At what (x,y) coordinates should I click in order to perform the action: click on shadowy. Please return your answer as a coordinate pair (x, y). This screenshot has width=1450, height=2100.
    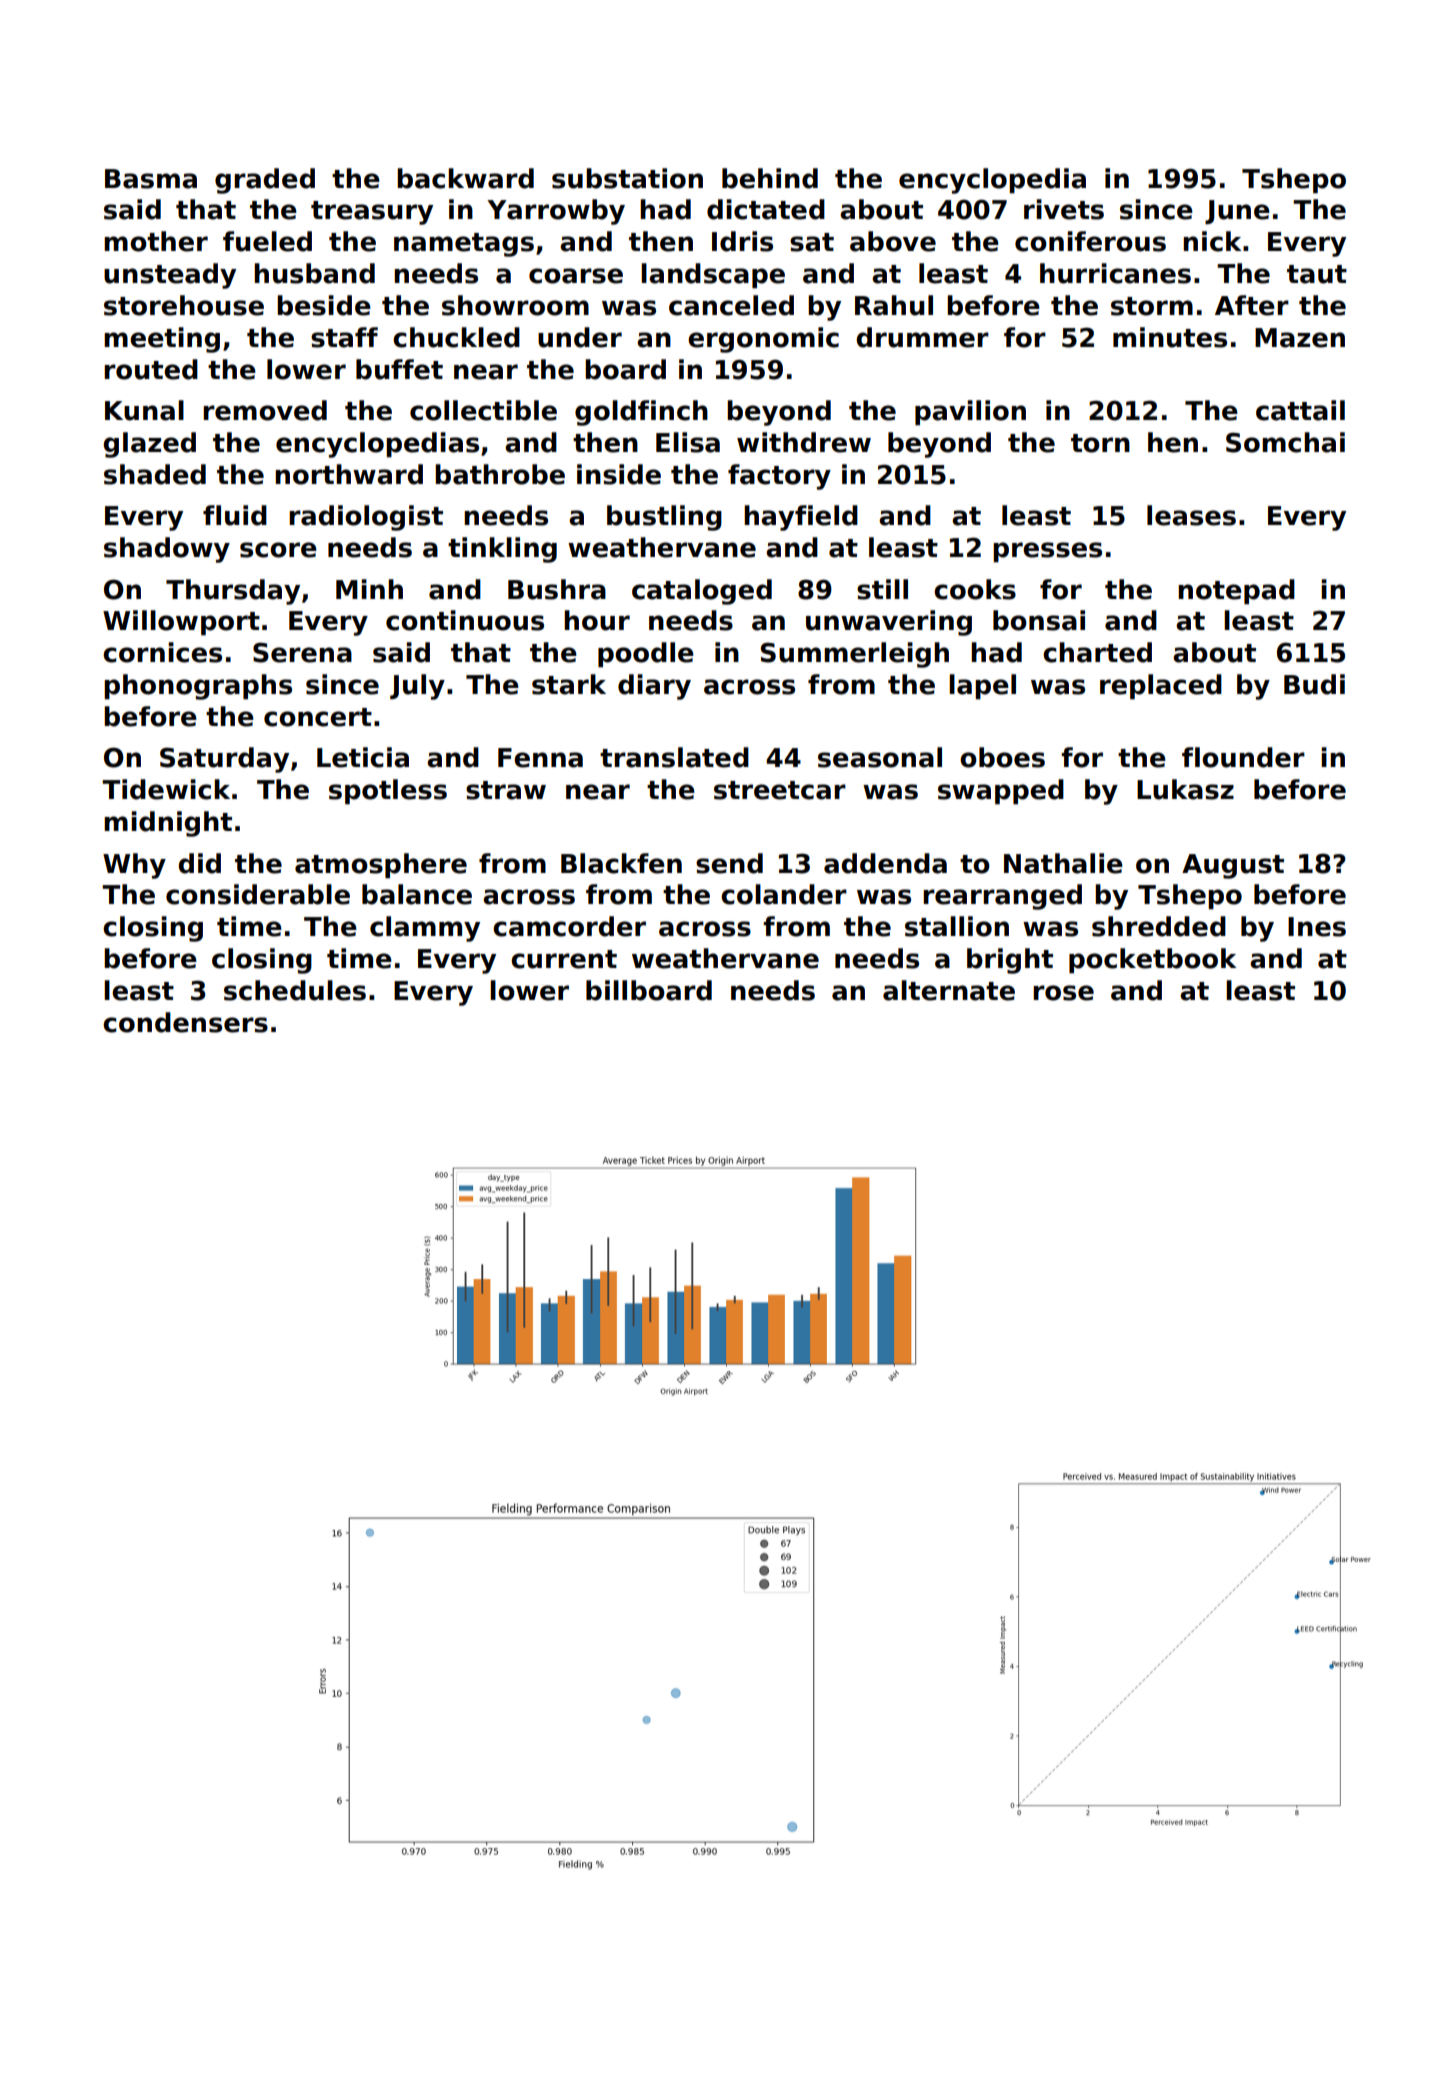
    Looking at the image, I should click on (167, 550).
